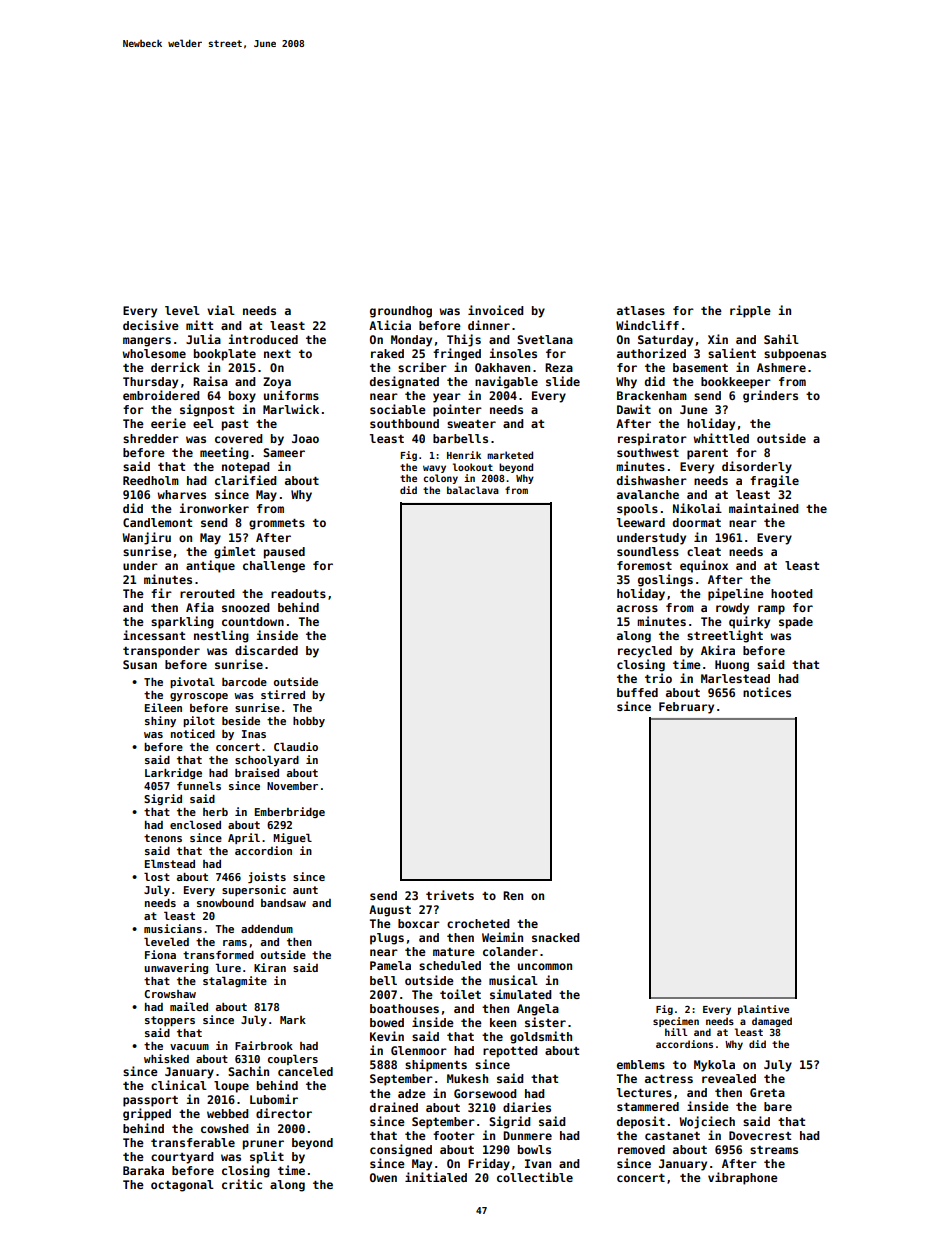  What do you see at coordinates (309, 722) in the page?
I see `hobby` at bounding box center [309, 722].
